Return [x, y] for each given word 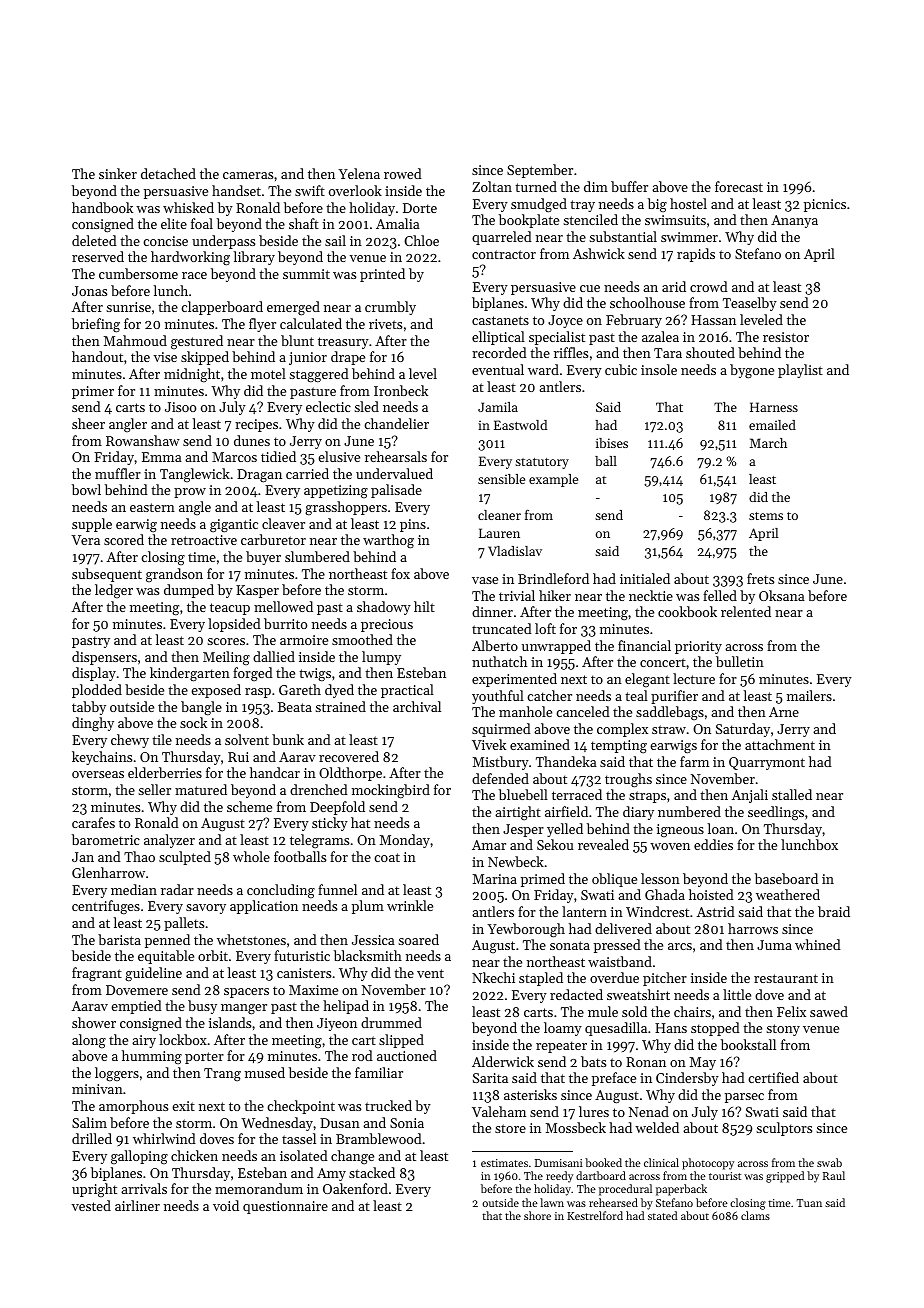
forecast [739, 186]
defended [500, 778]
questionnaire [285, 1207]
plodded [97, 691]
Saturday [743, 730]
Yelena [359, 173]
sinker [118, 173]
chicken [194, 1155]
